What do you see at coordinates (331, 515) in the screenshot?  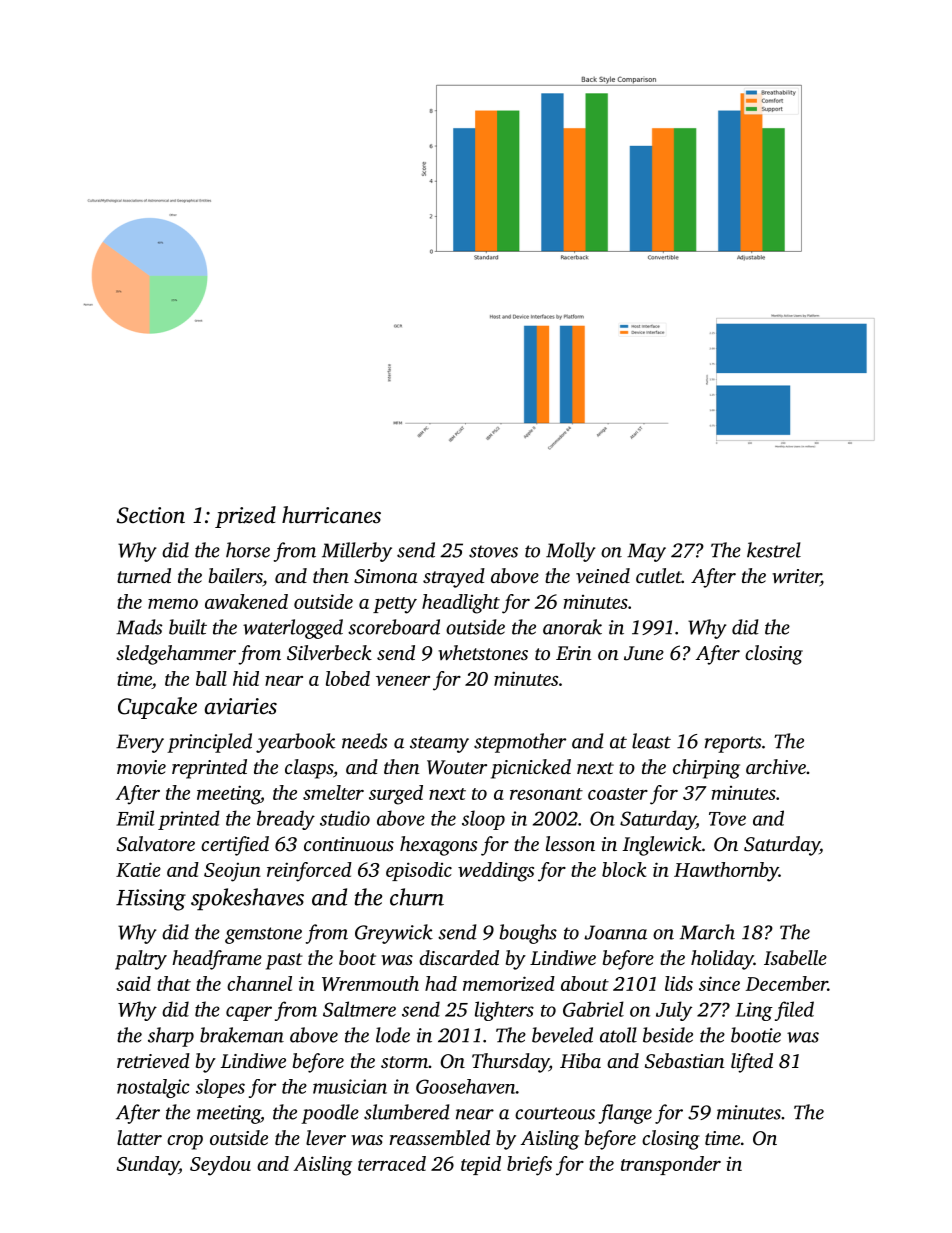 I see `hurricanes` at bounding box center [331, 515].
